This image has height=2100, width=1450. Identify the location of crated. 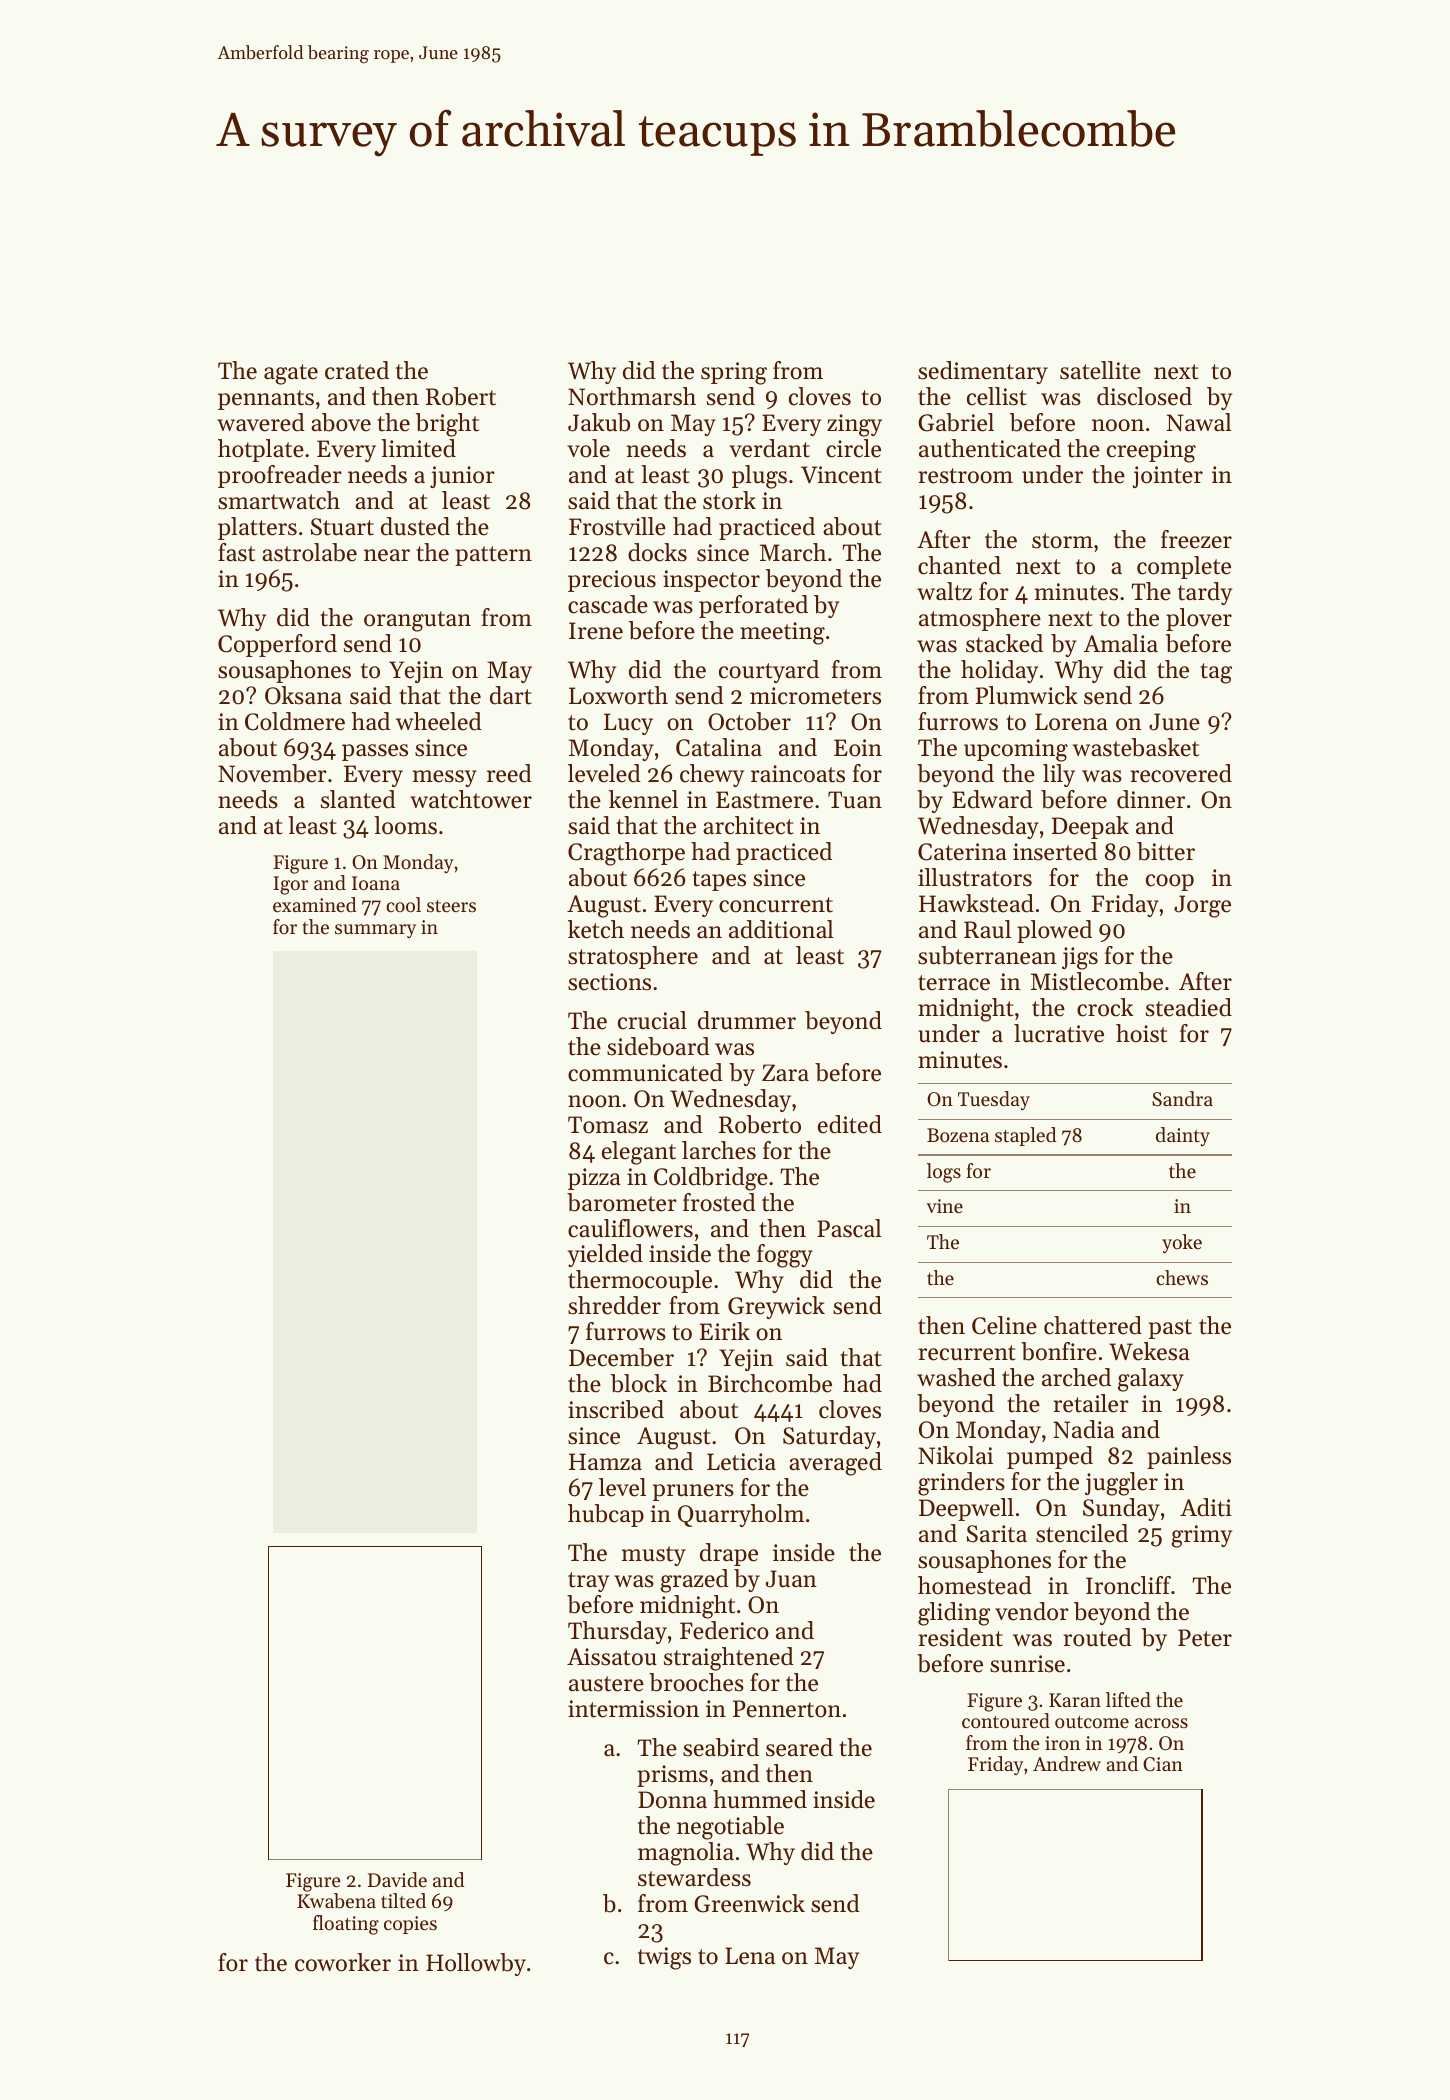
(357, 370).
